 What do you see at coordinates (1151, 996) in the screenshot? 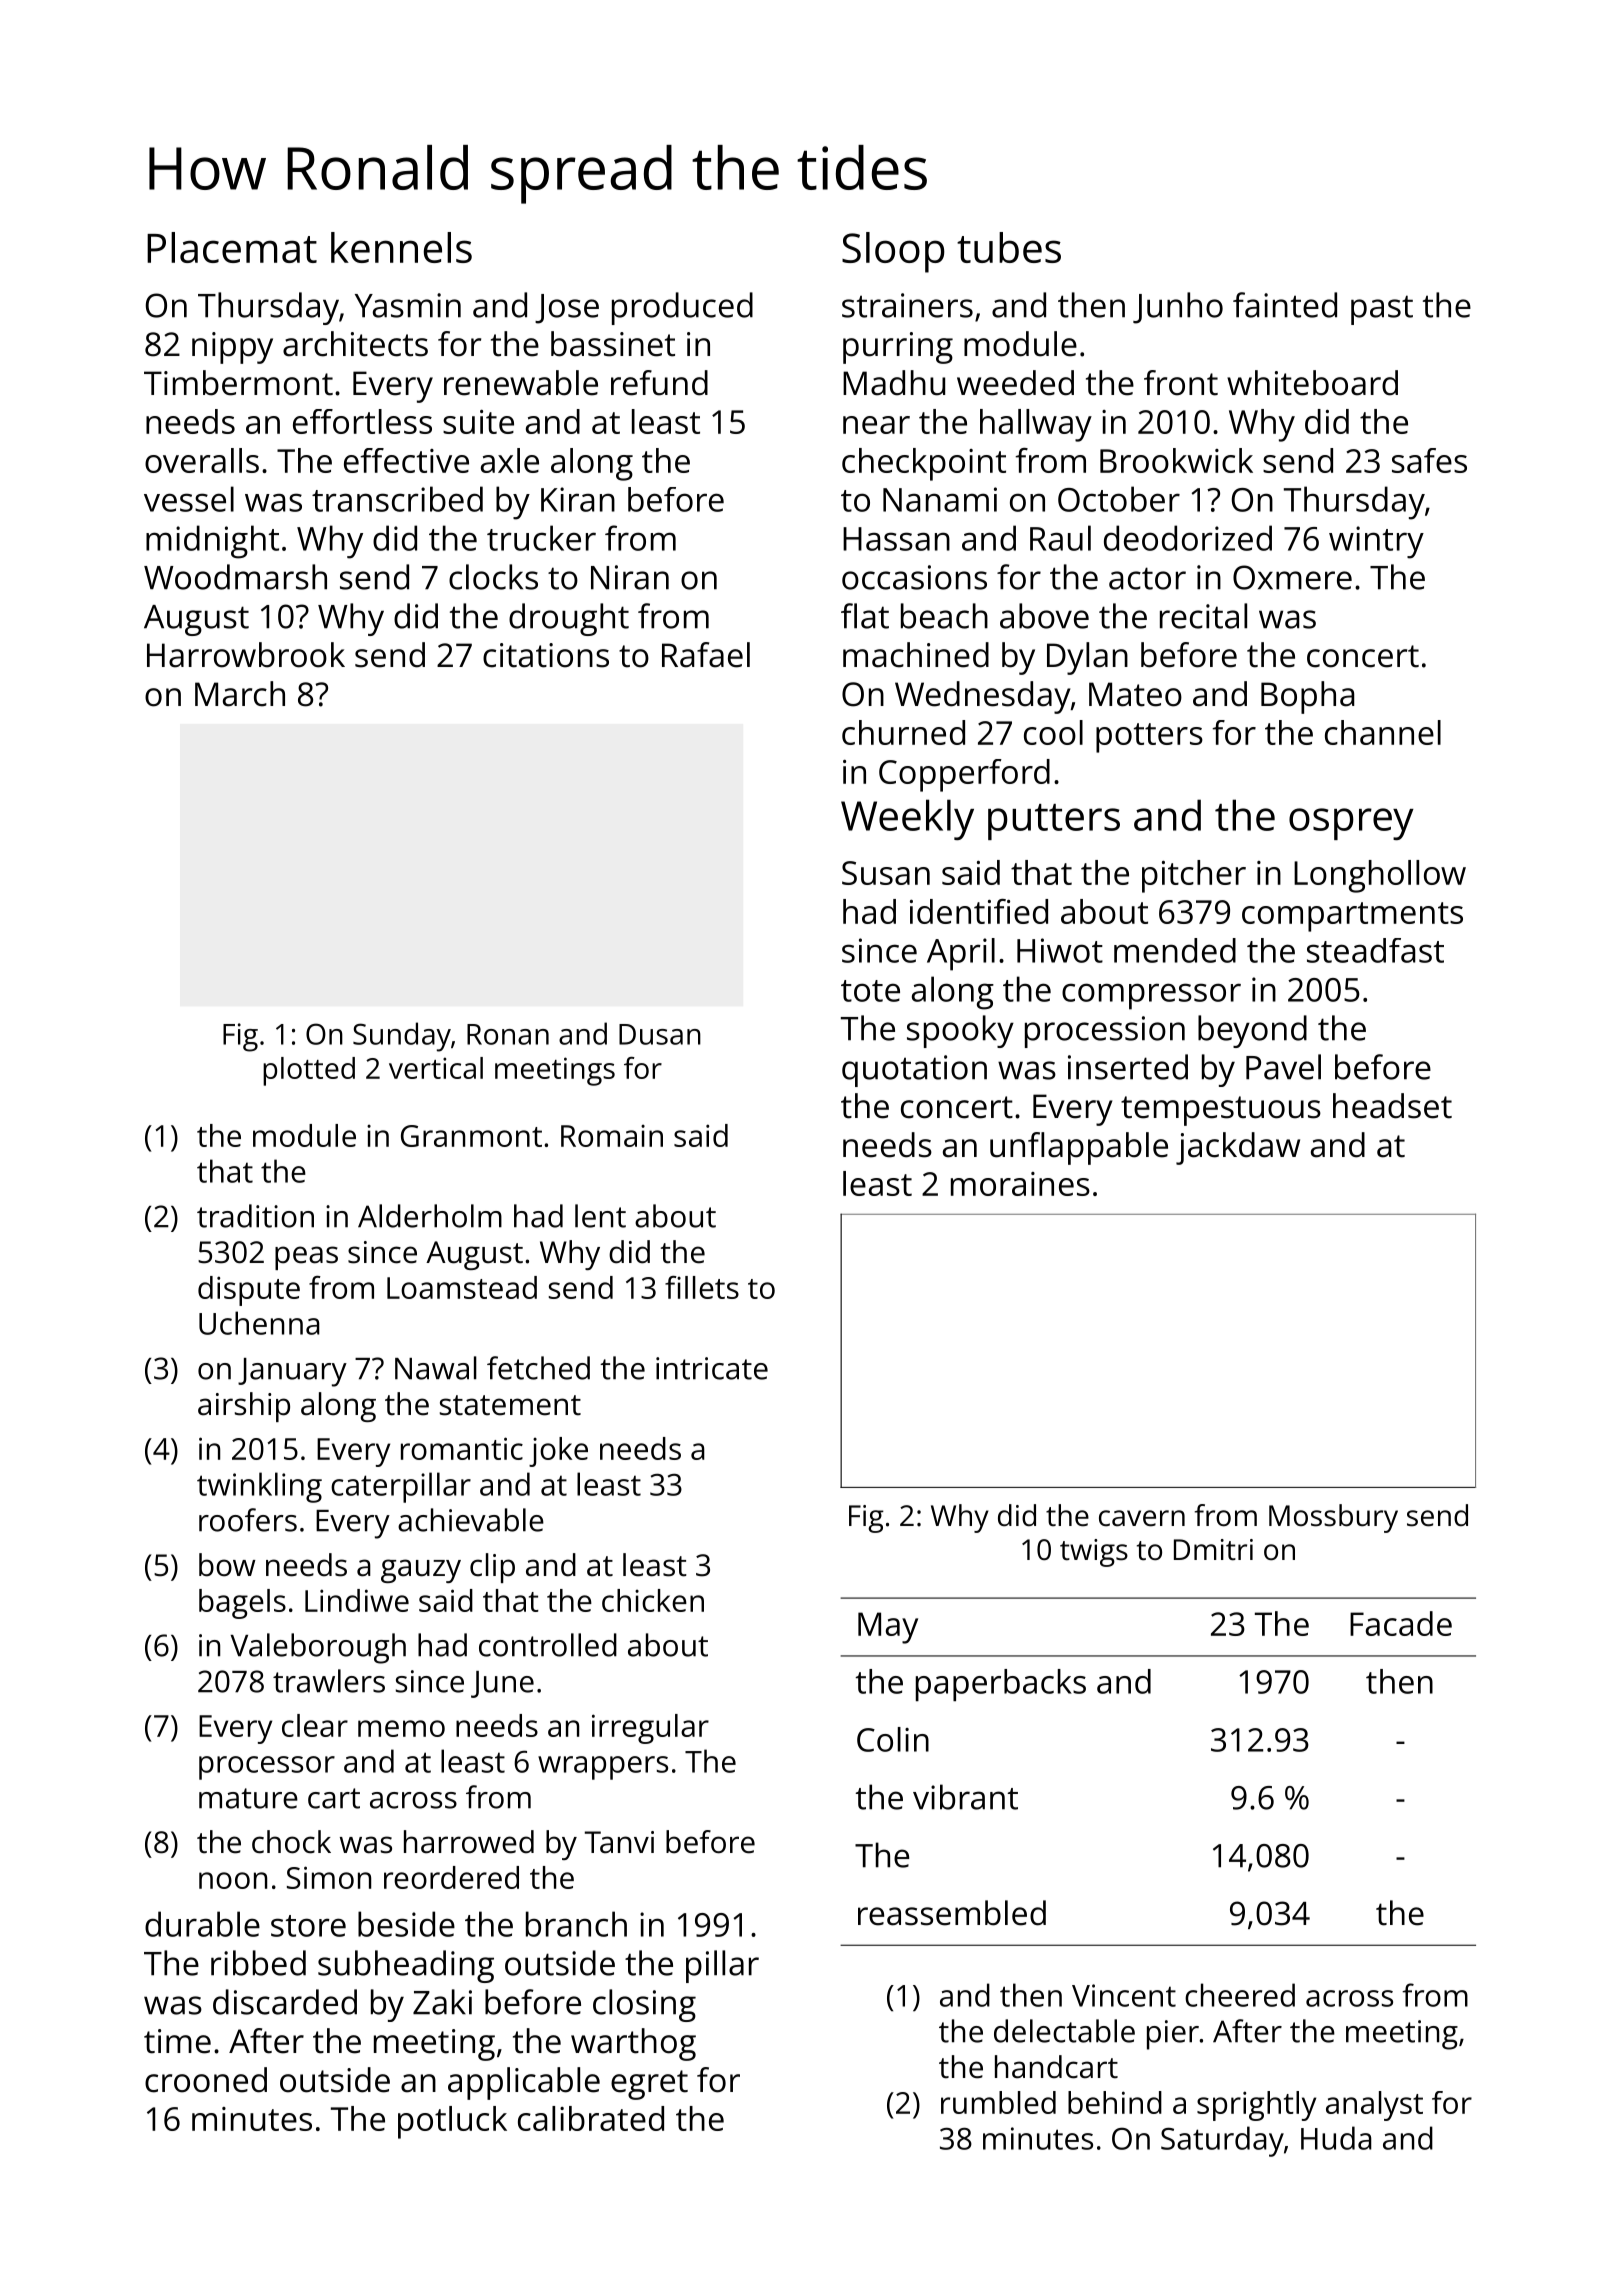
I see `compressor` at bounding box center [1151, 996].
